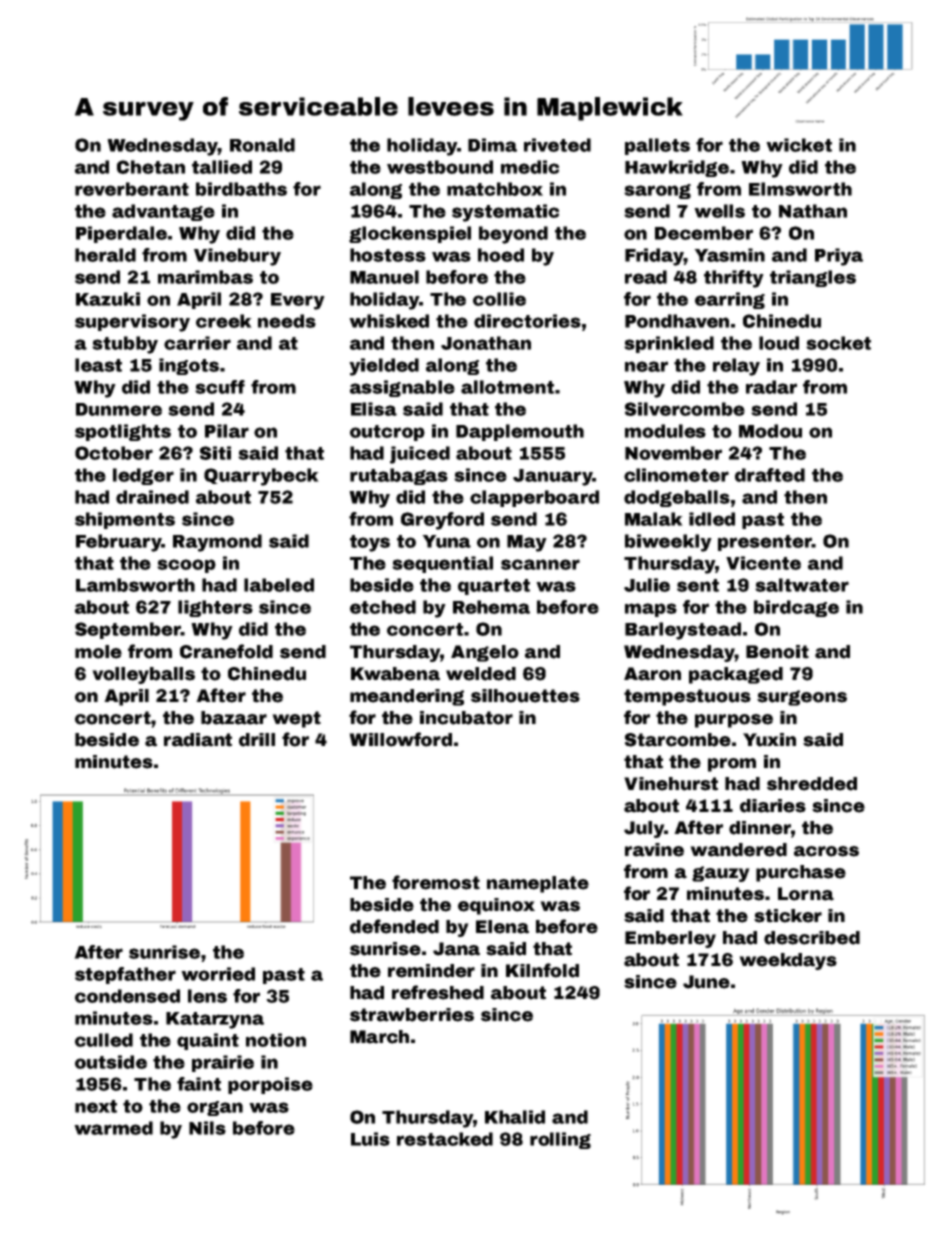 Image resolution: width=952 pixels, height=1233 pixels. I want to click on toys, so click(370, 543).
